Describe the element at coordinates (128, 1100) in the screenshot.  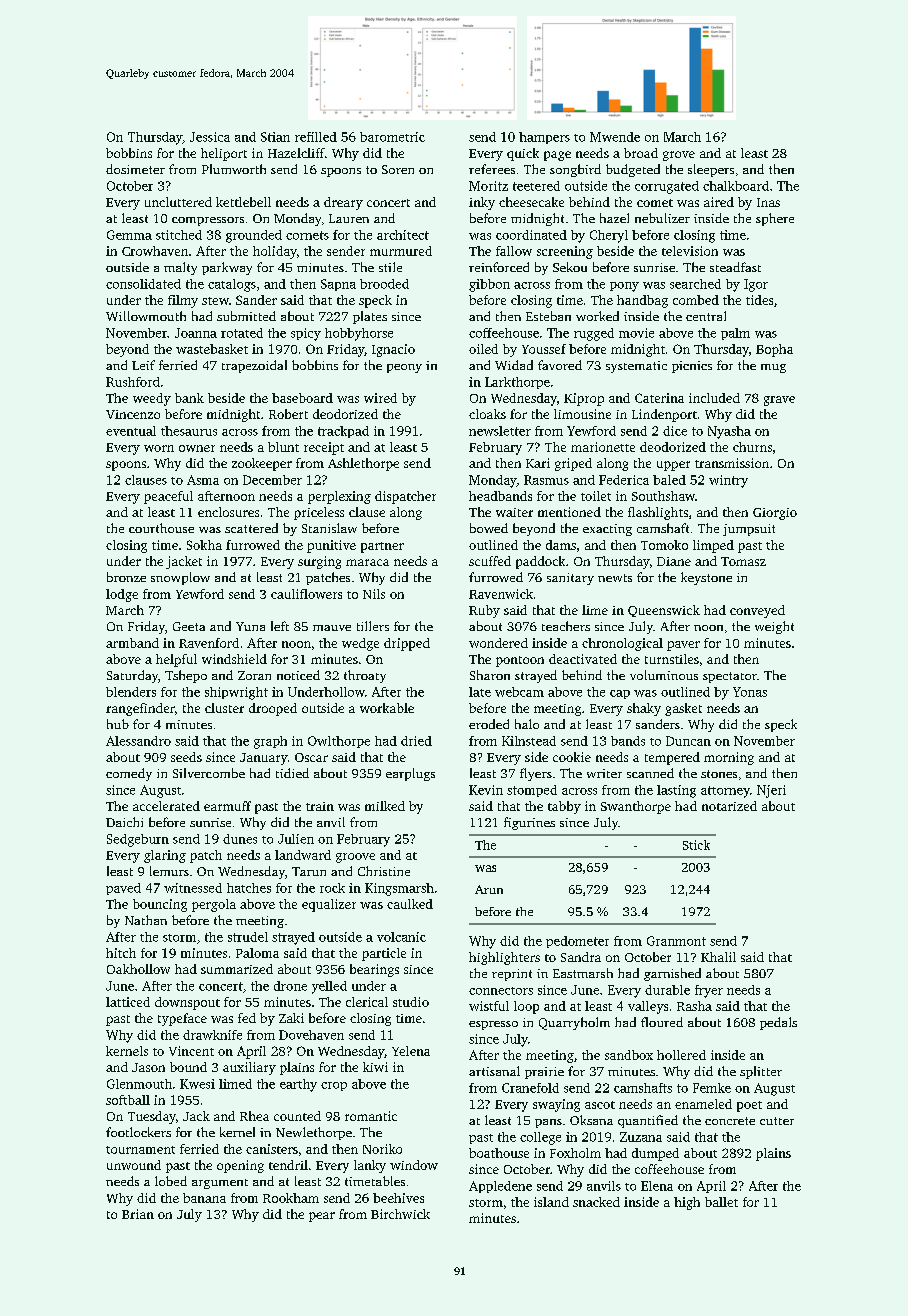
I see `softball` at that location.
